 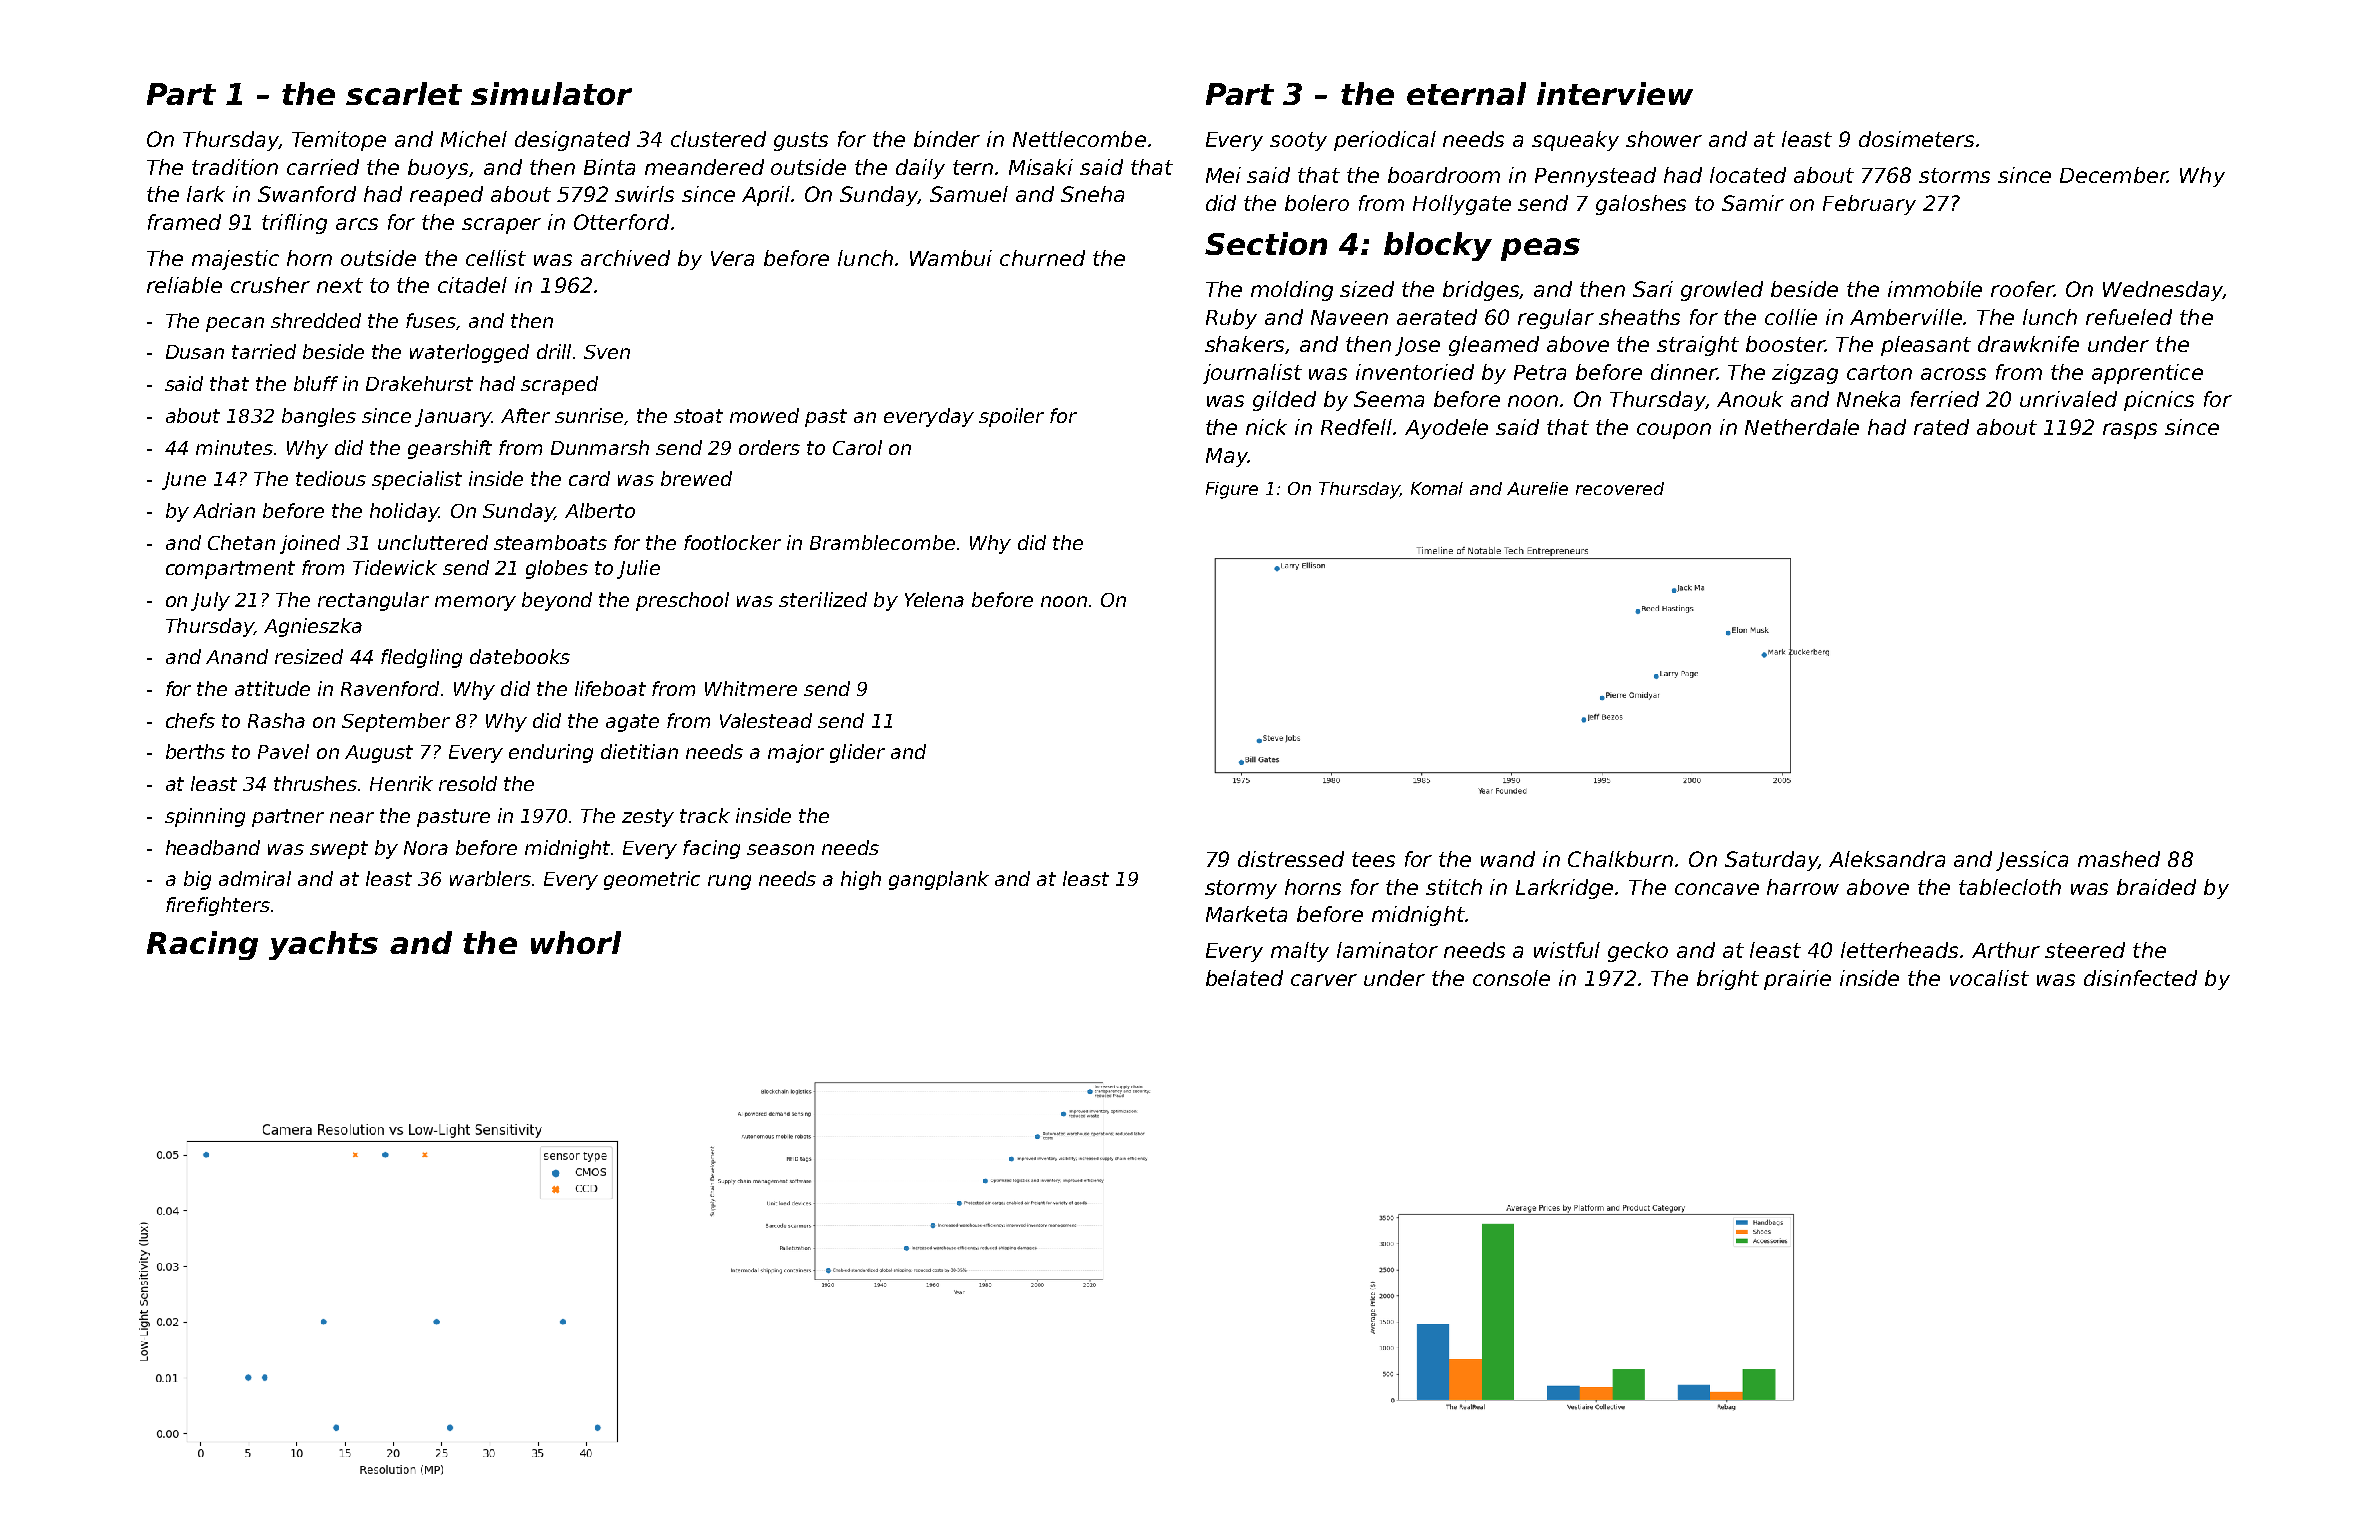 What do you see at coordinates (1615, 93) in the screenshot?
I see `interview` at bounding box center [1615, 93].
